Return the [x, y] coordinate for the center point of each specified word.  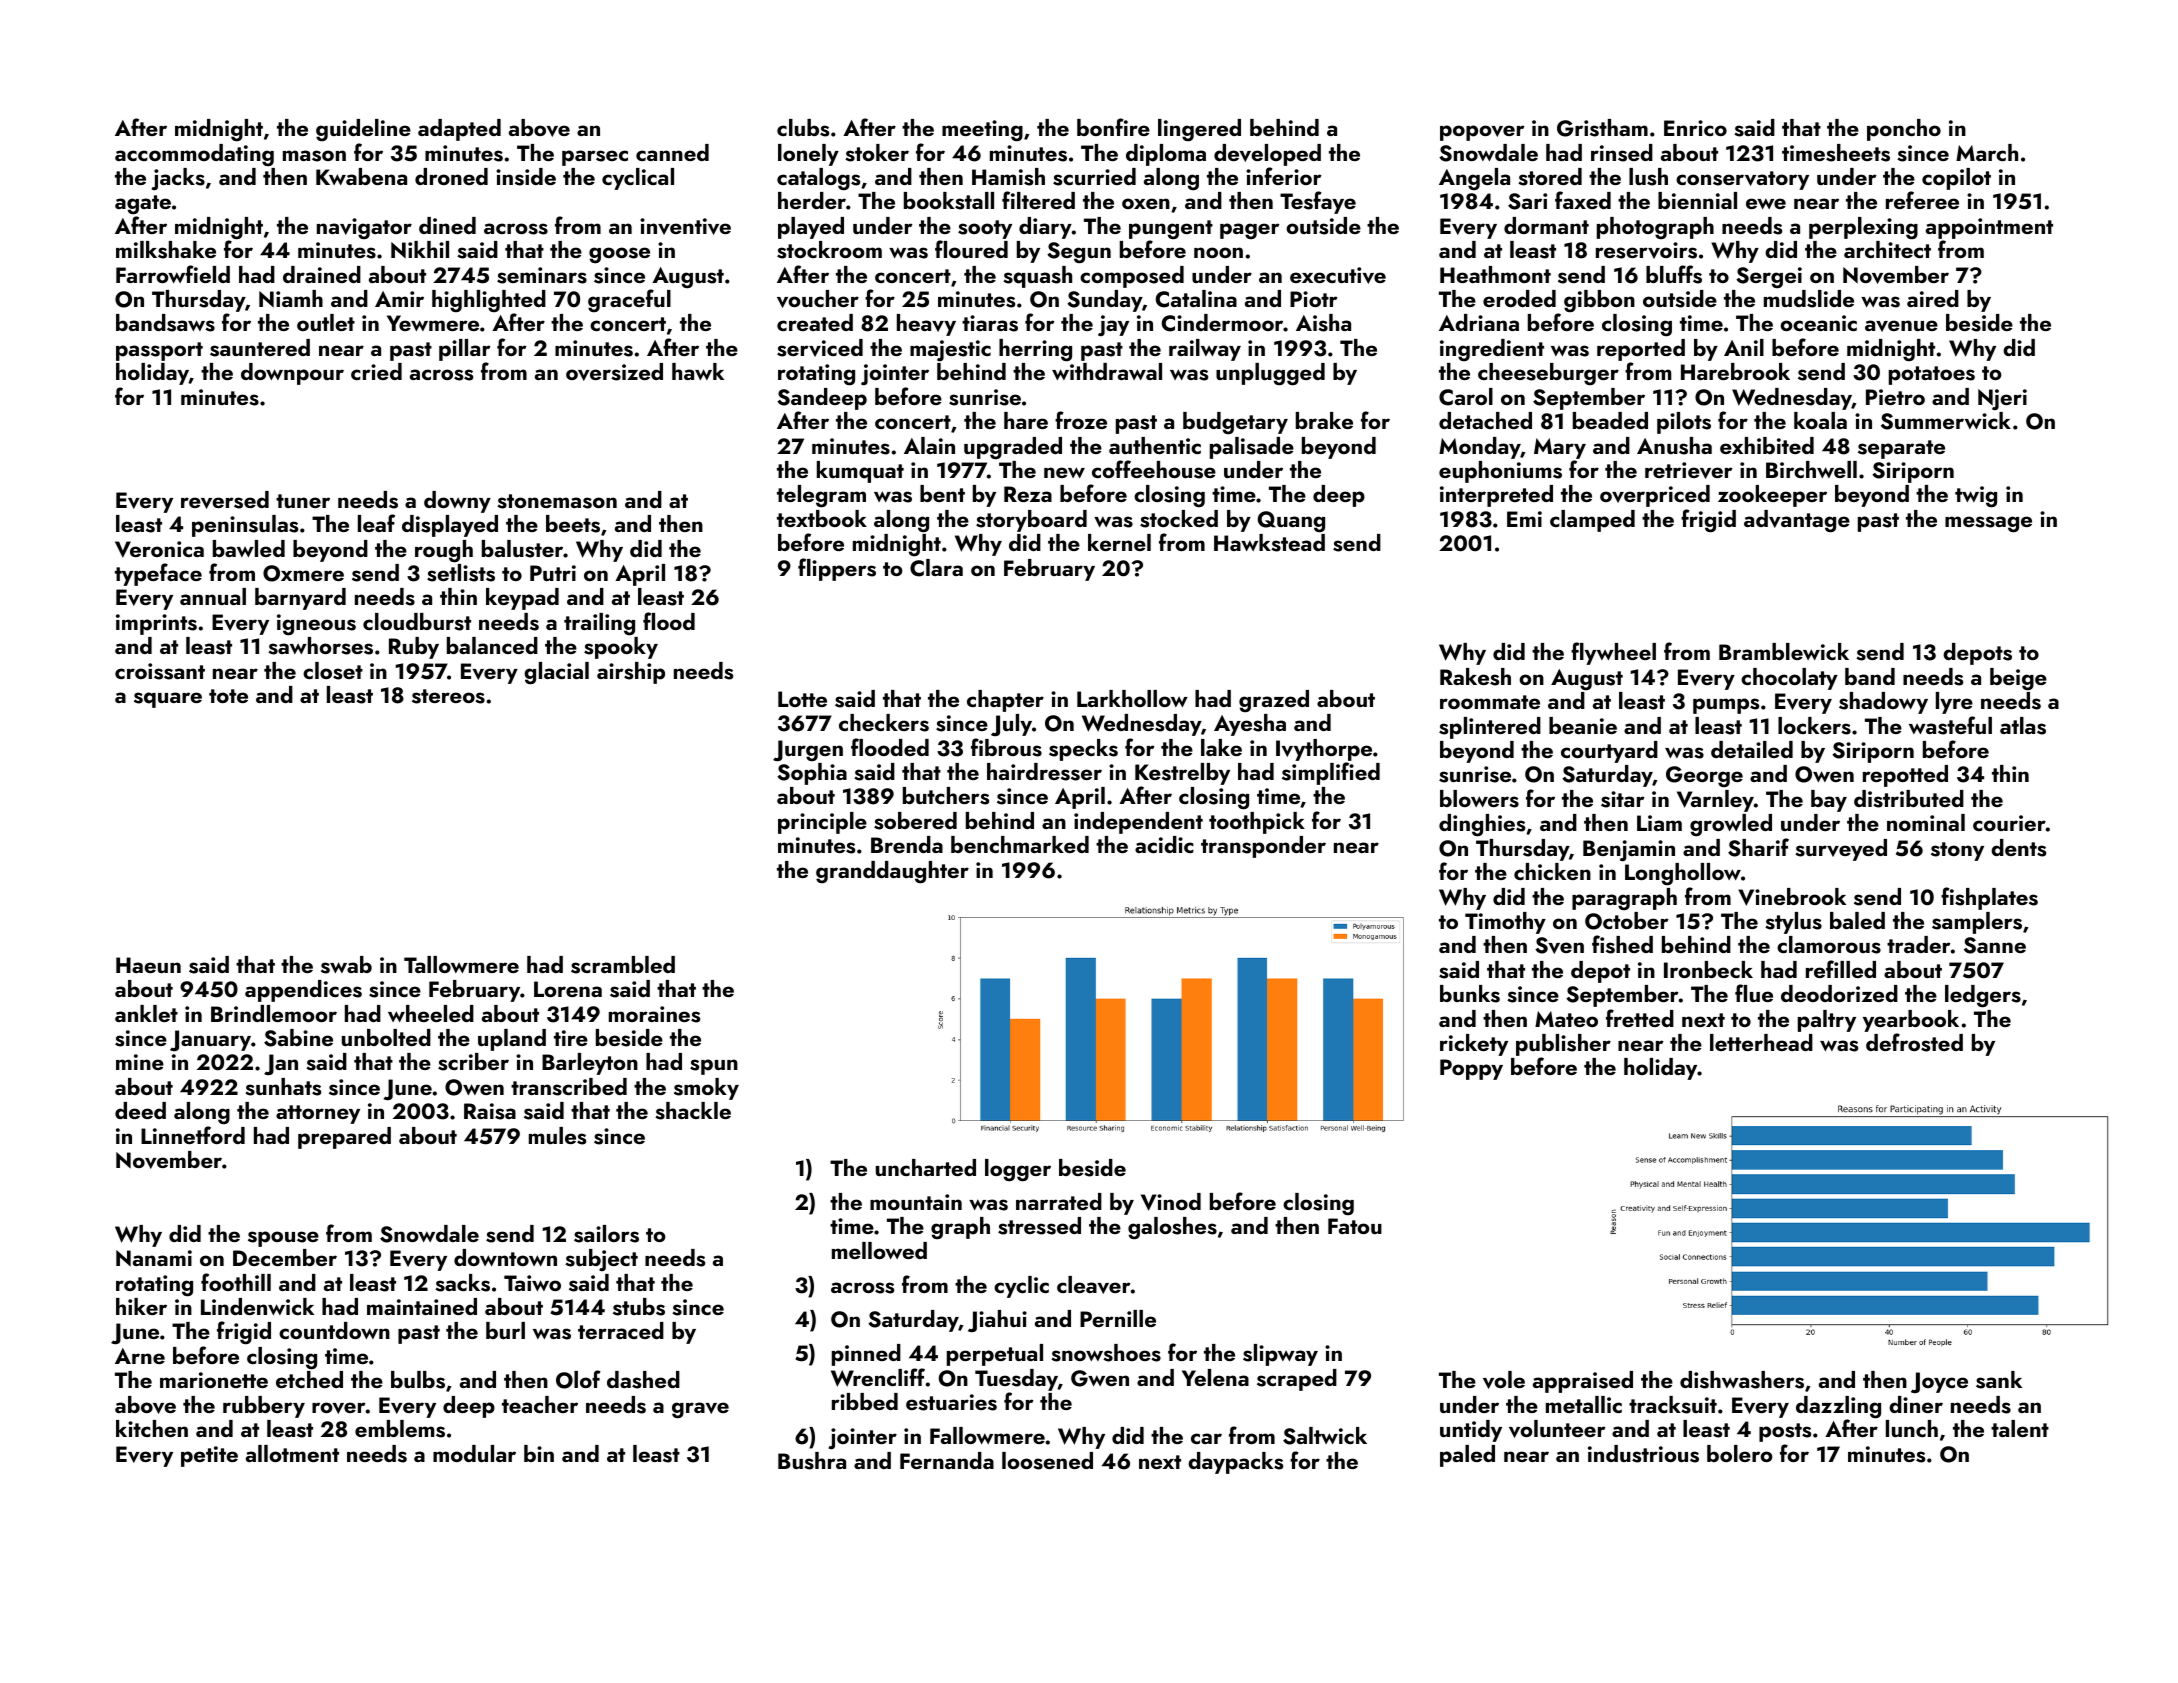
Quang [1291, 522]
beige [2018, 679]
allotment [292, 1453]
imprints [156, 624]
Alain [929, 445]
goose [619, 255]
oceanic [1818, 323]
